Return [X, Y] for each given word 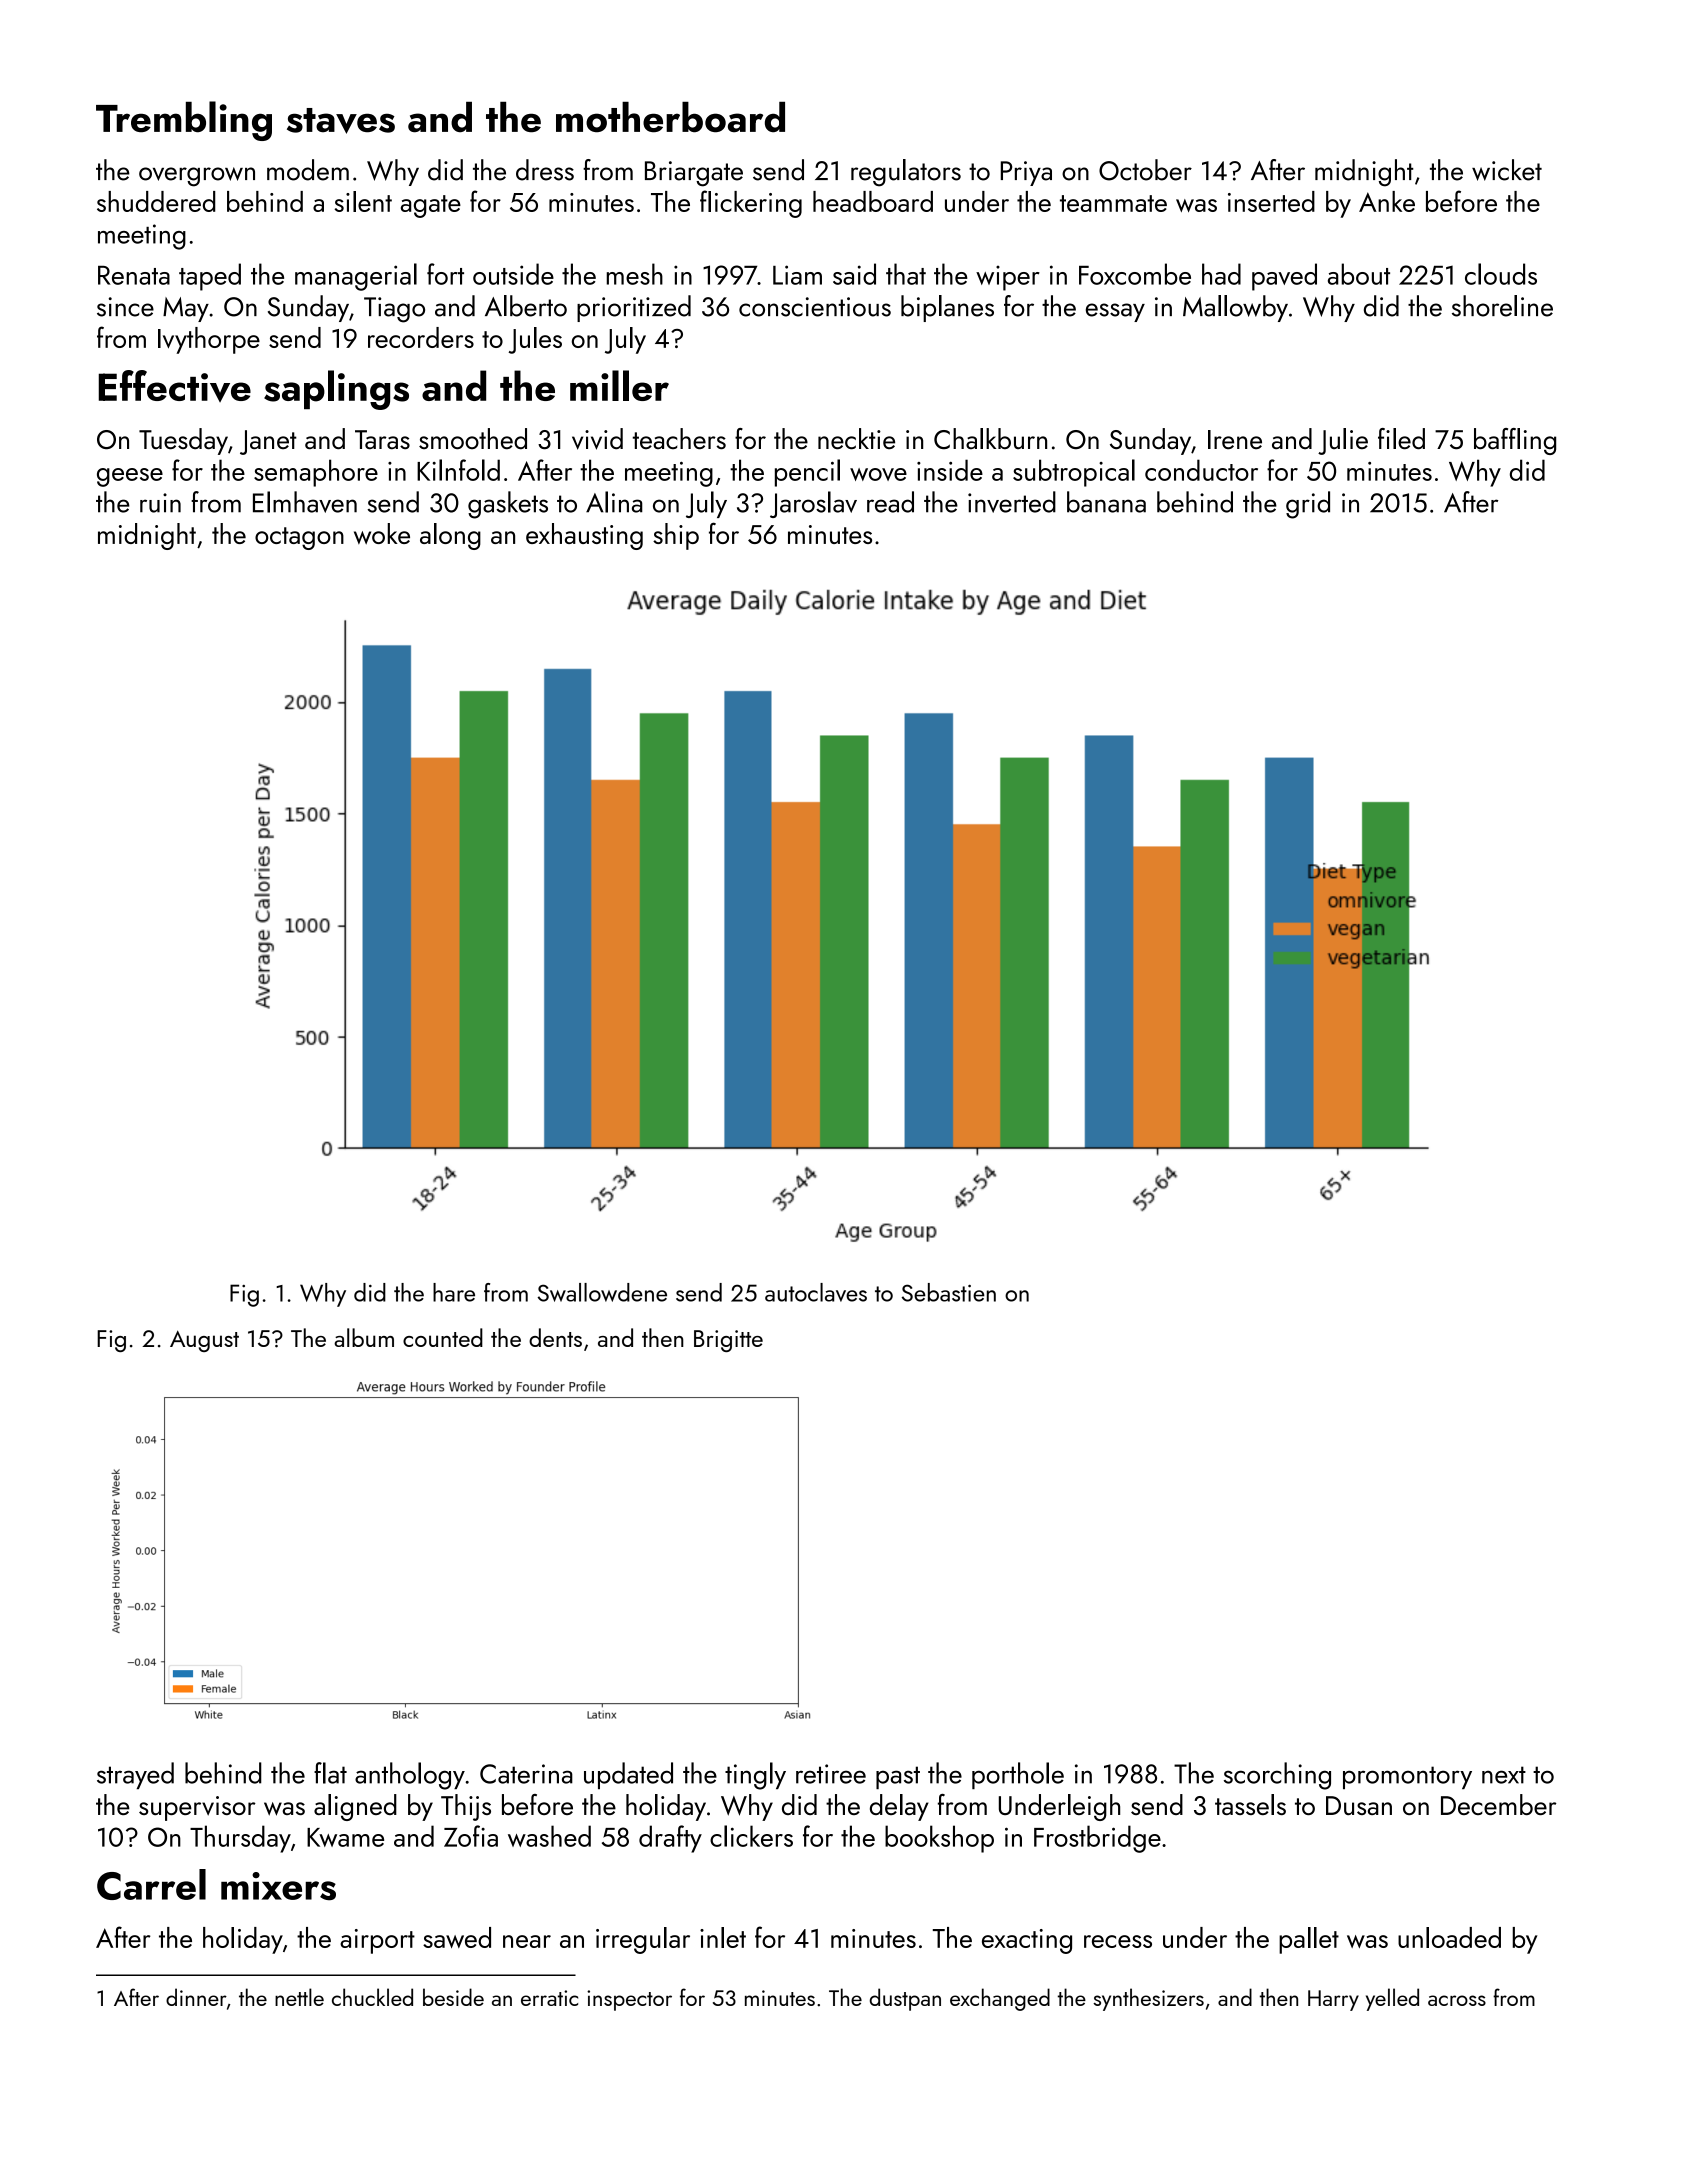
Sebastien [948, 1292]
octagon [299, 538]
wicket [1507, 170]
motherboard [670, 117]
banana [1106, 502]
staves [341, 121]
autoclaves [816, 1292]
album [364, 1337]
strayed [135, 1775]
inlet [723, 1937]
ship [676, 536]
